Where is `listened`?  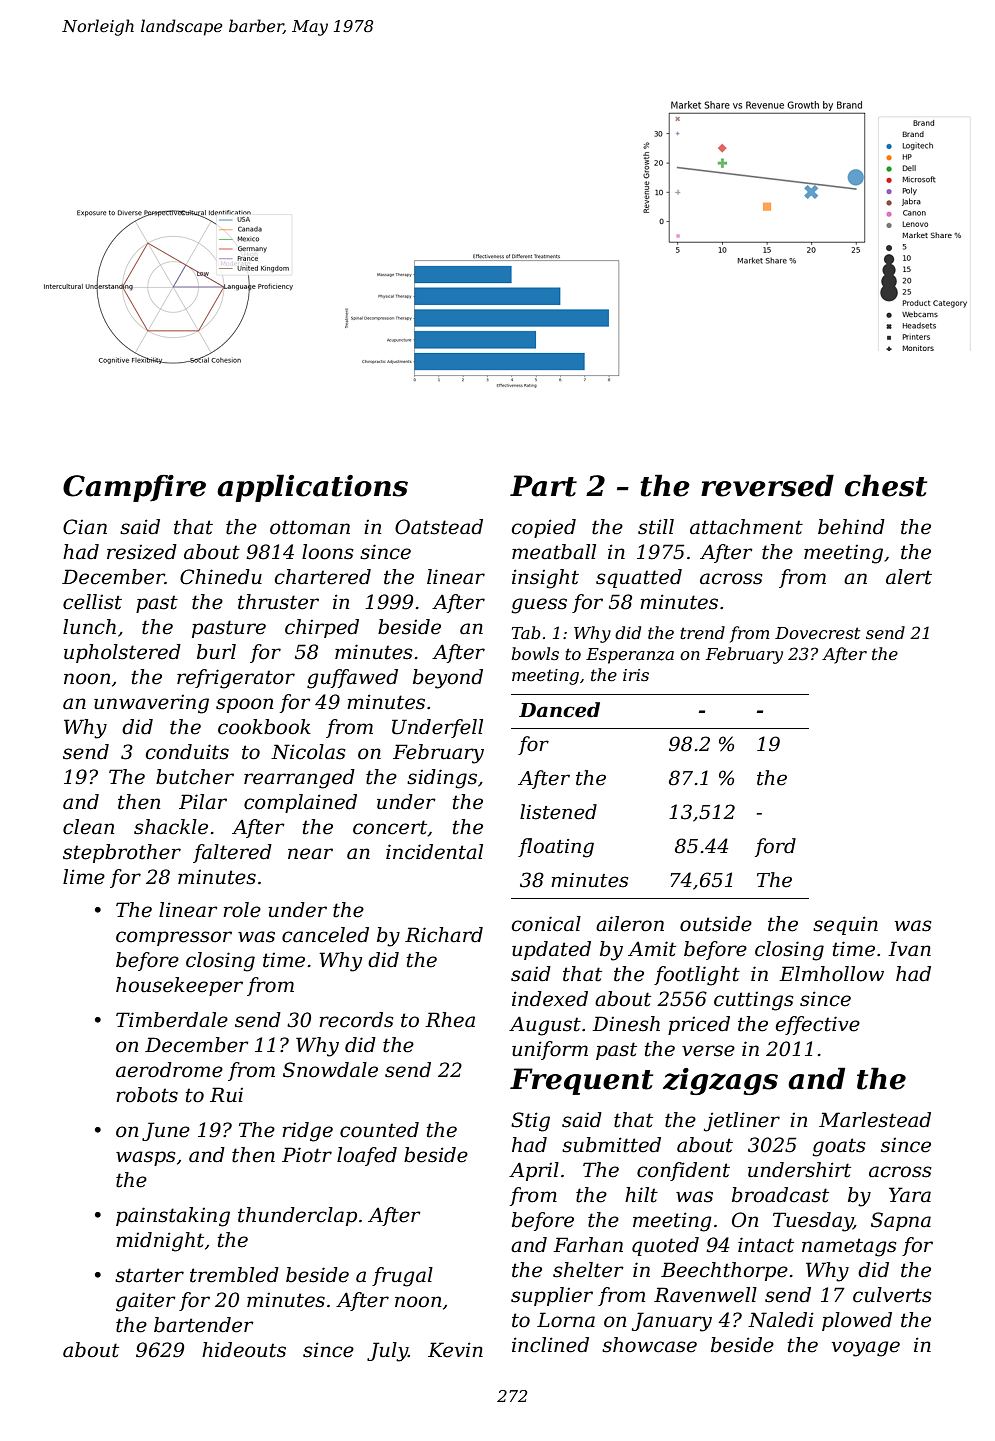 listened is located at coordinates (558, 812).
